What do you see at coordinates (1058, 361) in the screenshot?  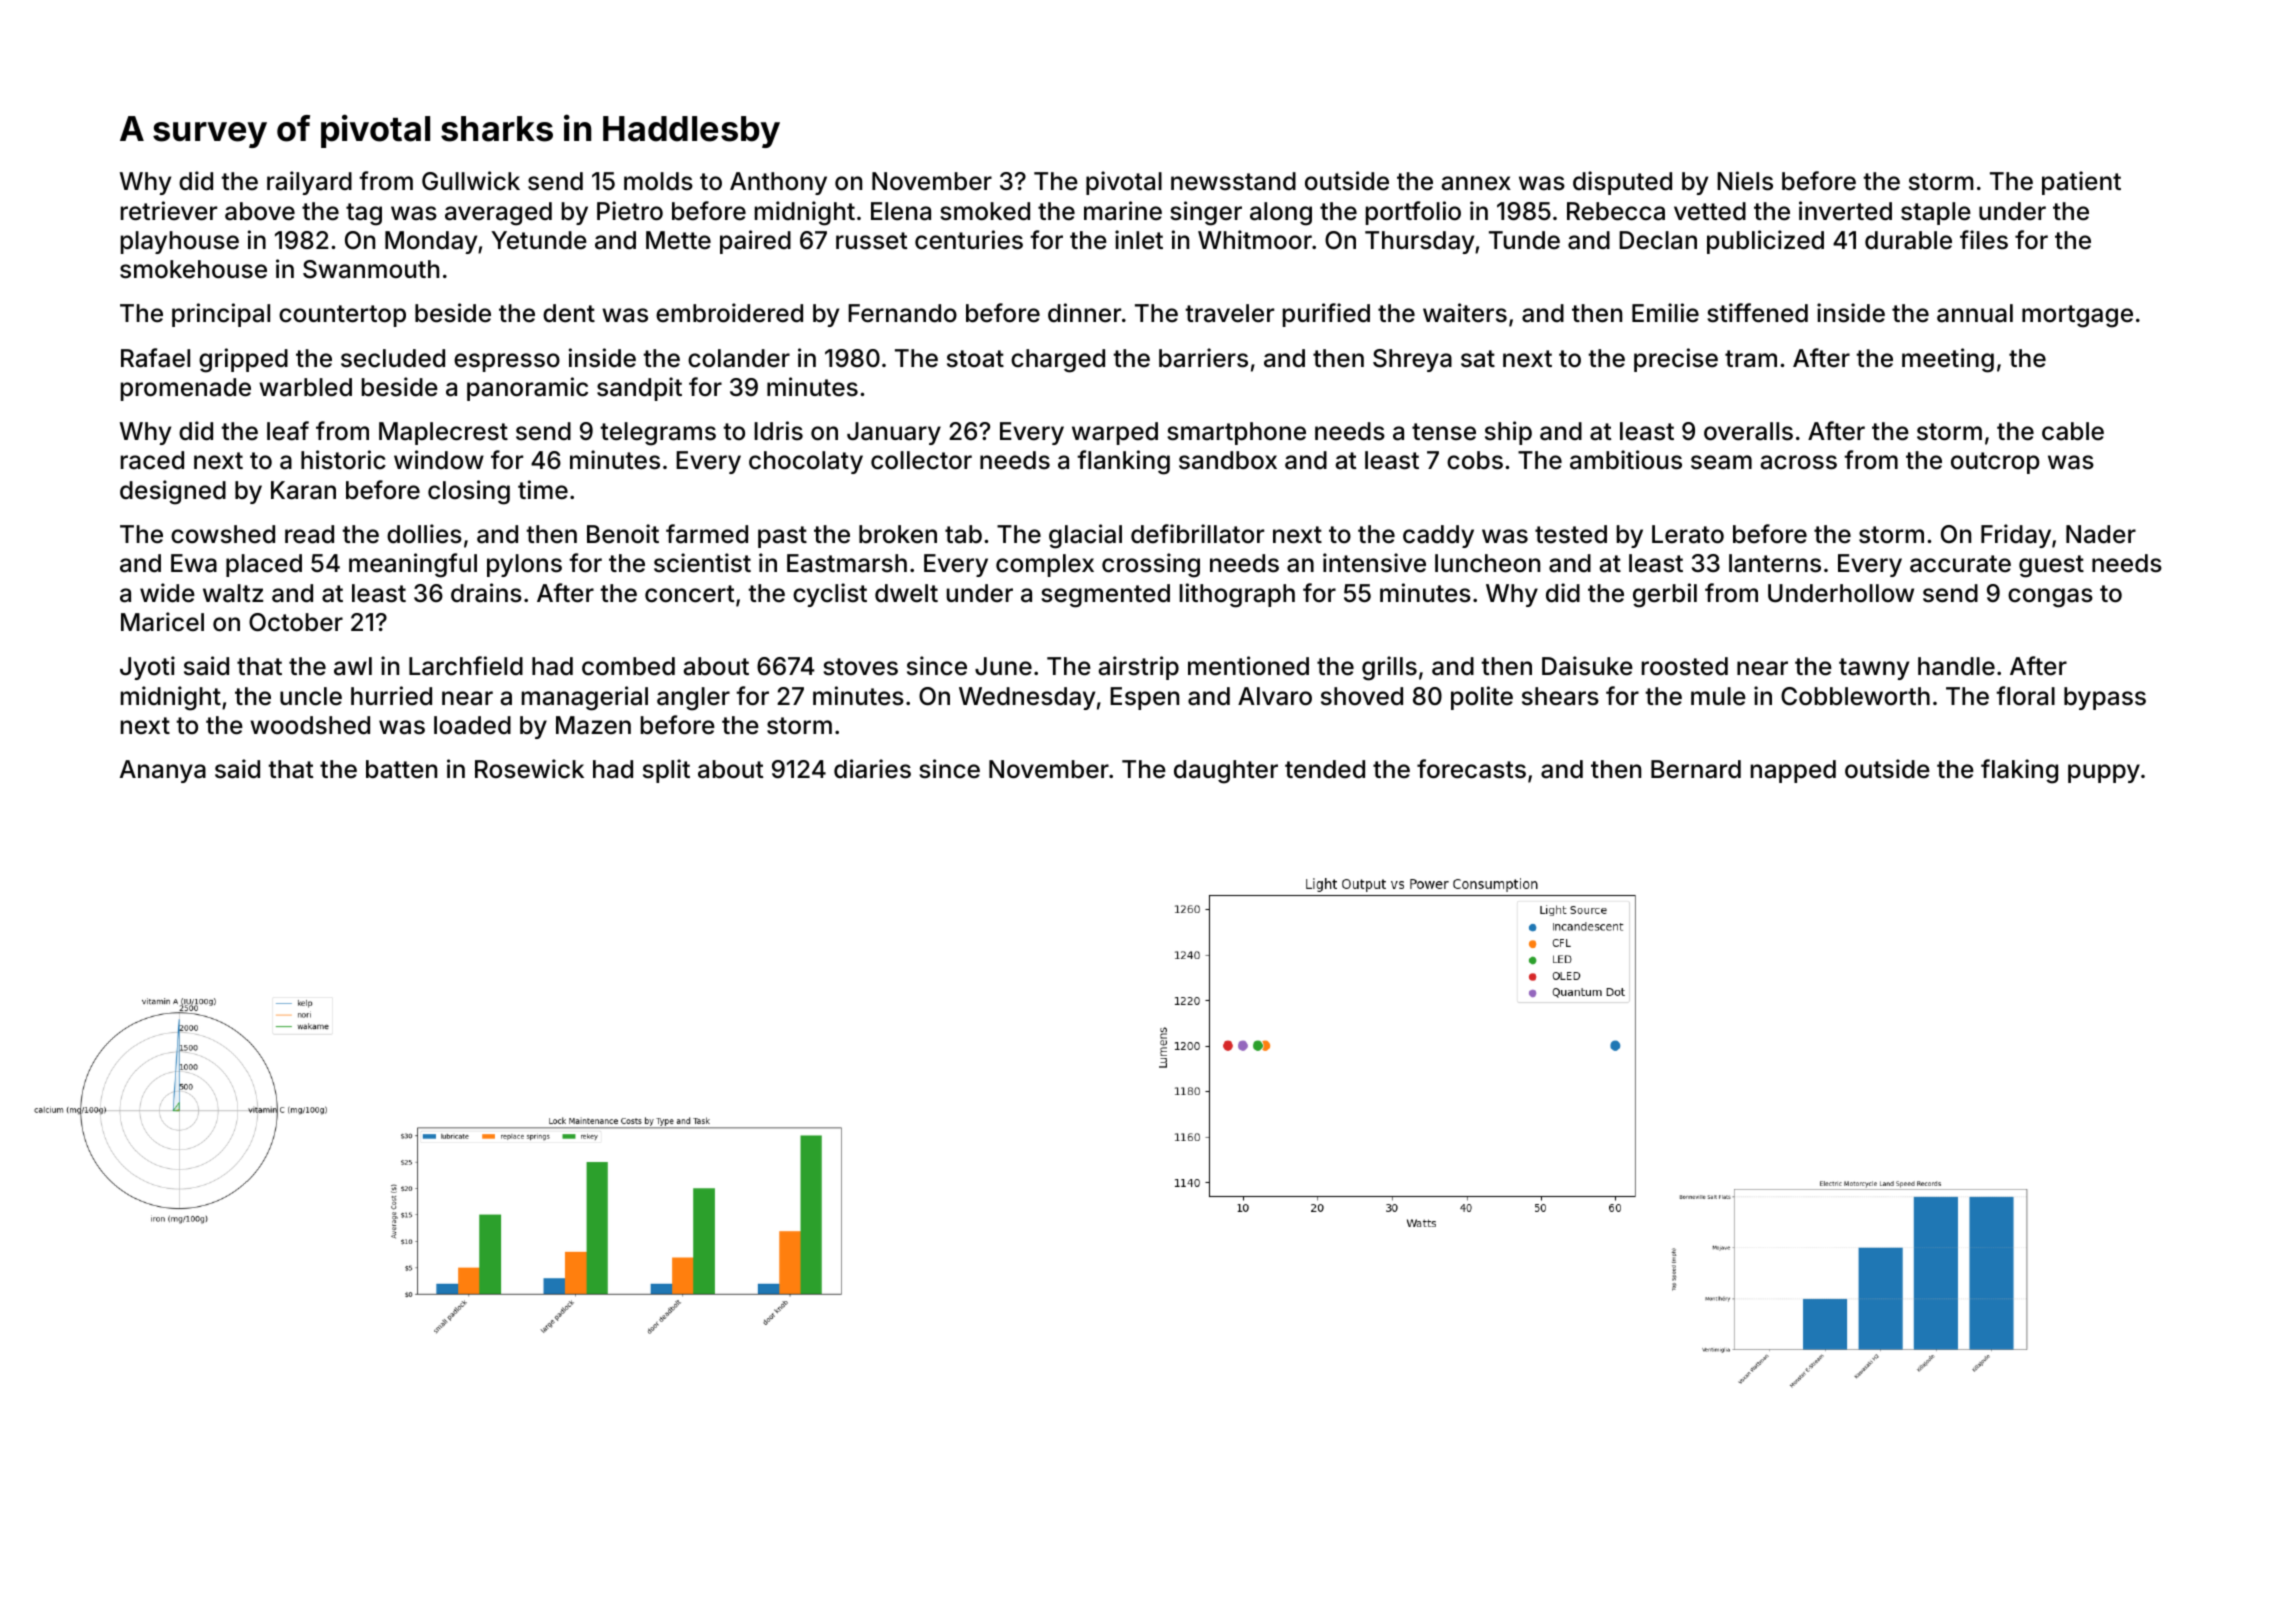 I see `charged` at bounding box center [1058, 361].
